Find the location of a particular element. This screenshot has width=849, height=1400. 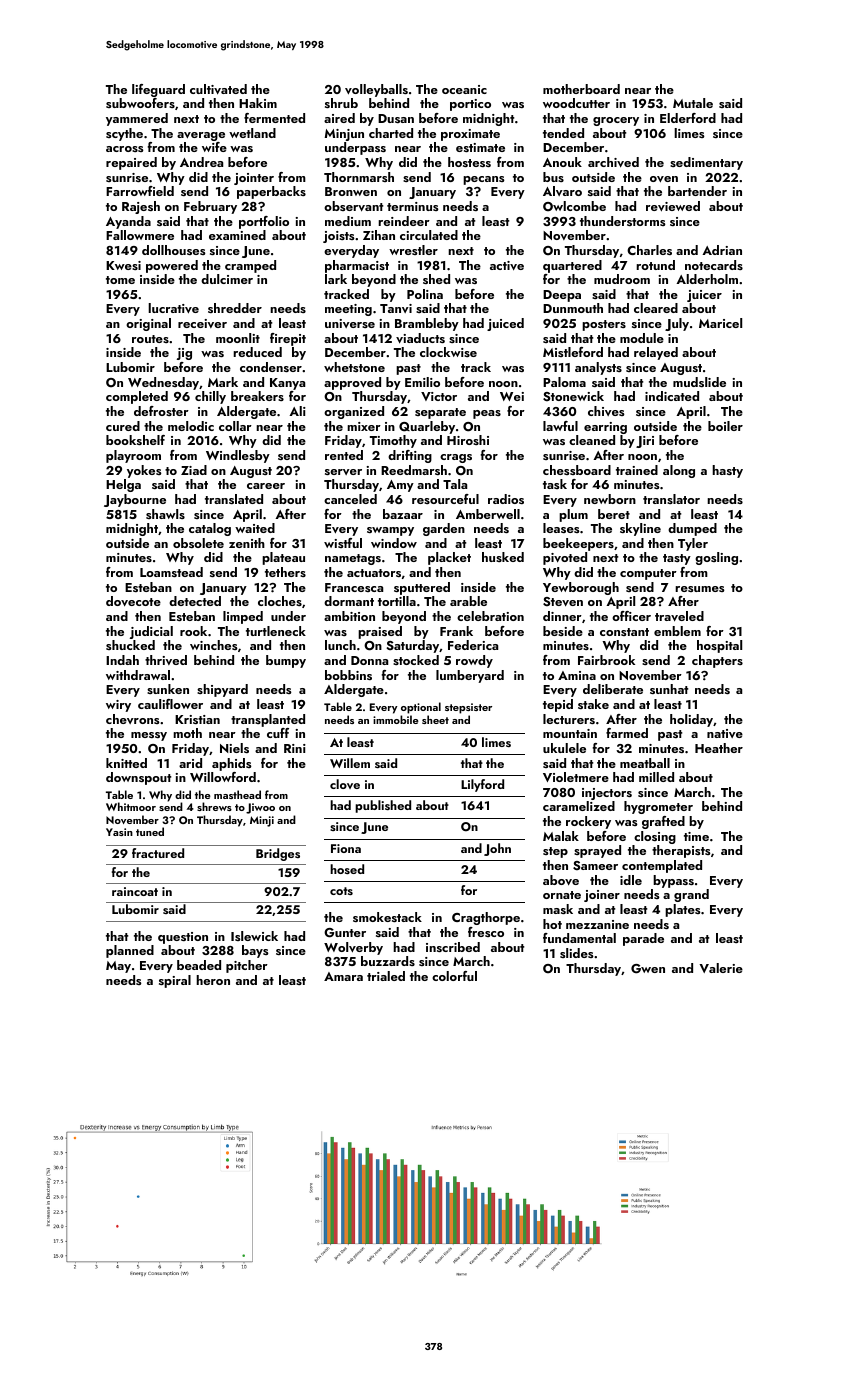

spiral is located at coordinates (175, 981).
